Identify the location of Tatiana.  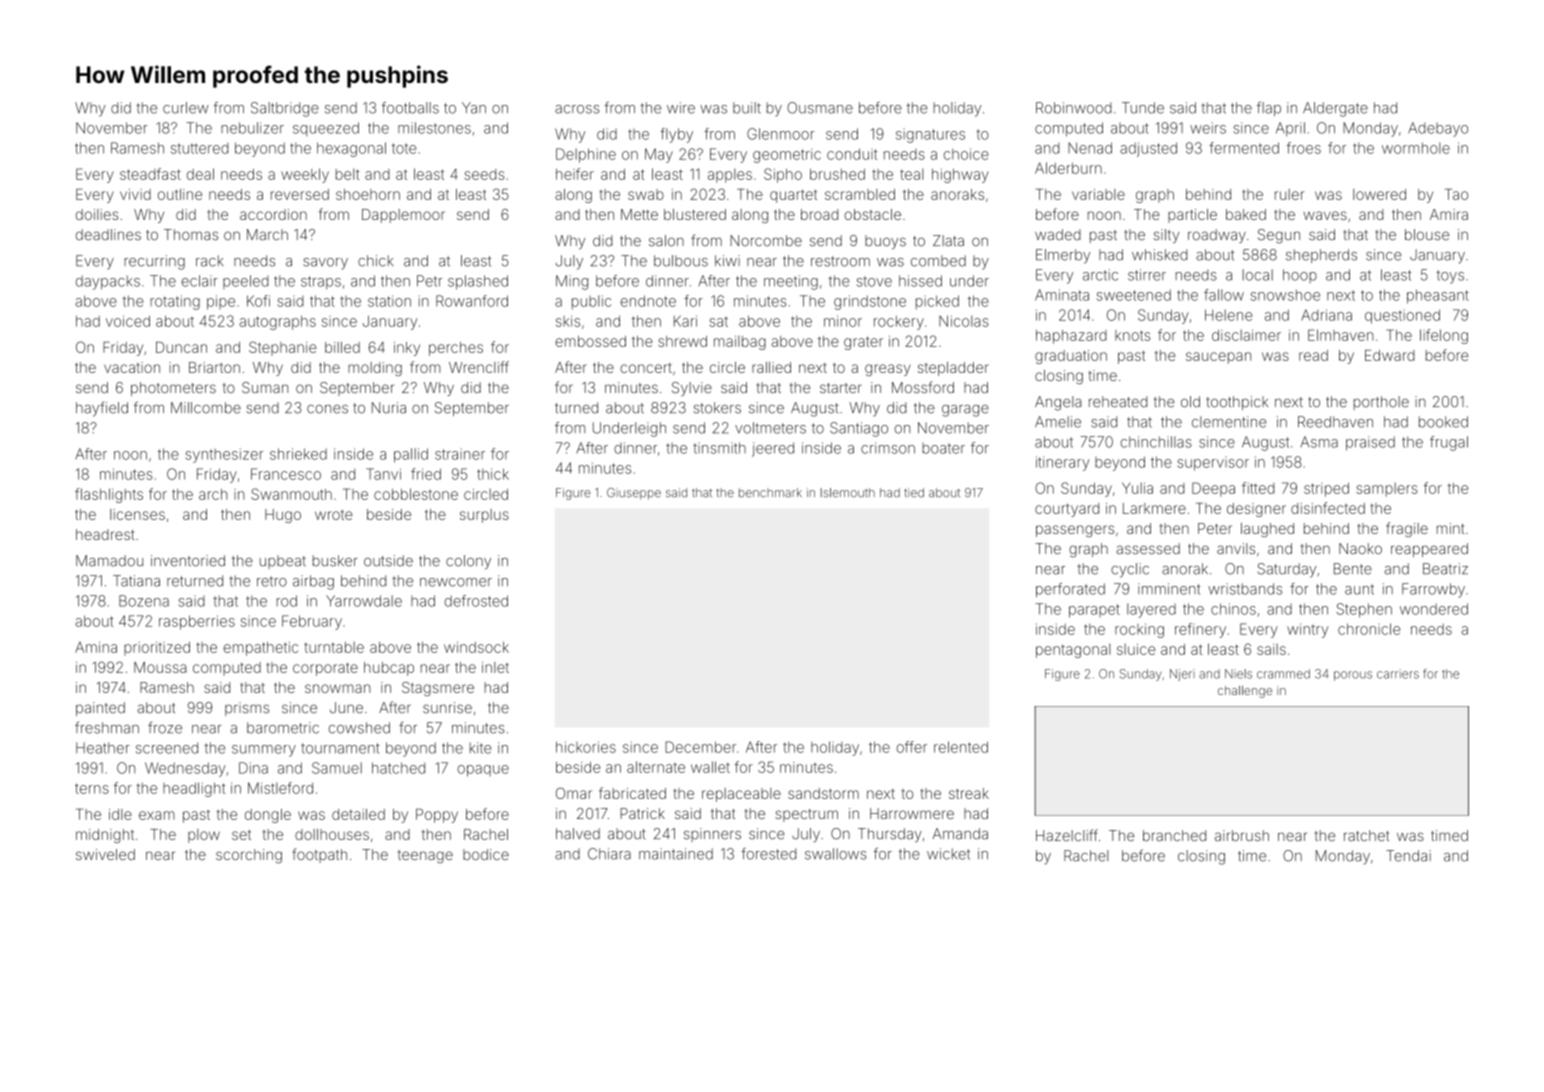
(136, 581).
